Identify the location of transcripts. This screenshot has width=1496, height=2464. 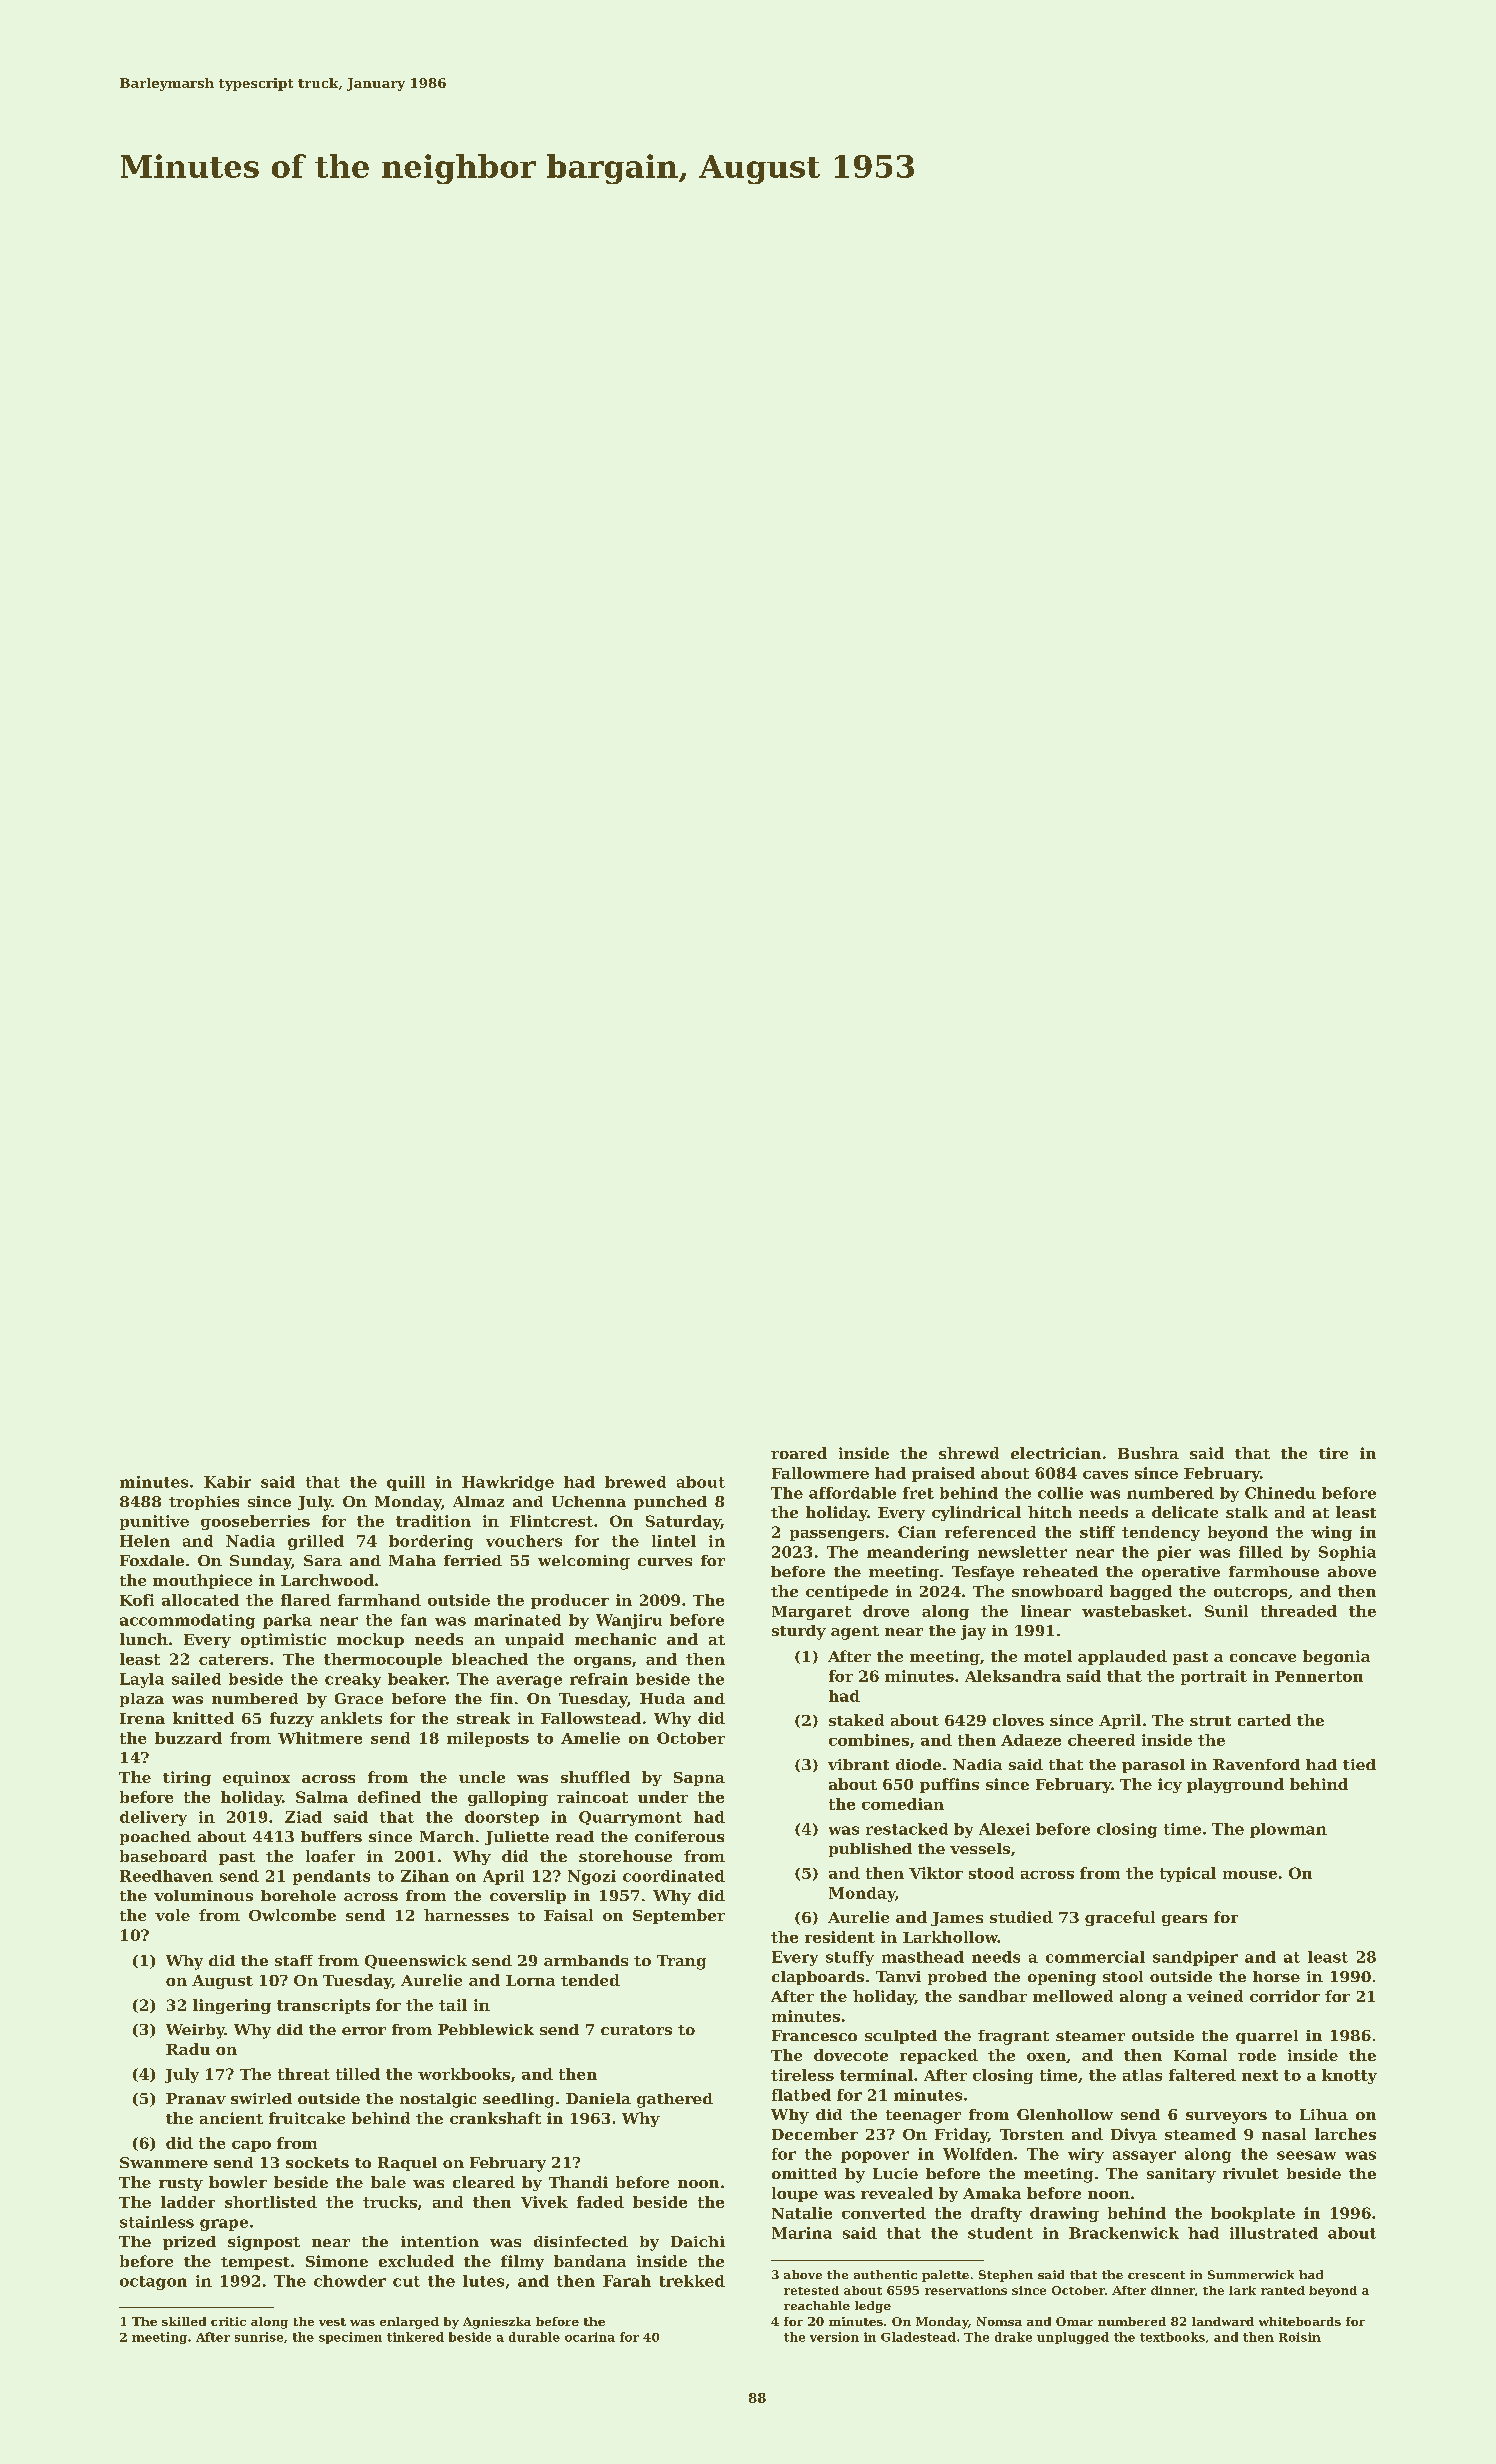
(323, 2006).
